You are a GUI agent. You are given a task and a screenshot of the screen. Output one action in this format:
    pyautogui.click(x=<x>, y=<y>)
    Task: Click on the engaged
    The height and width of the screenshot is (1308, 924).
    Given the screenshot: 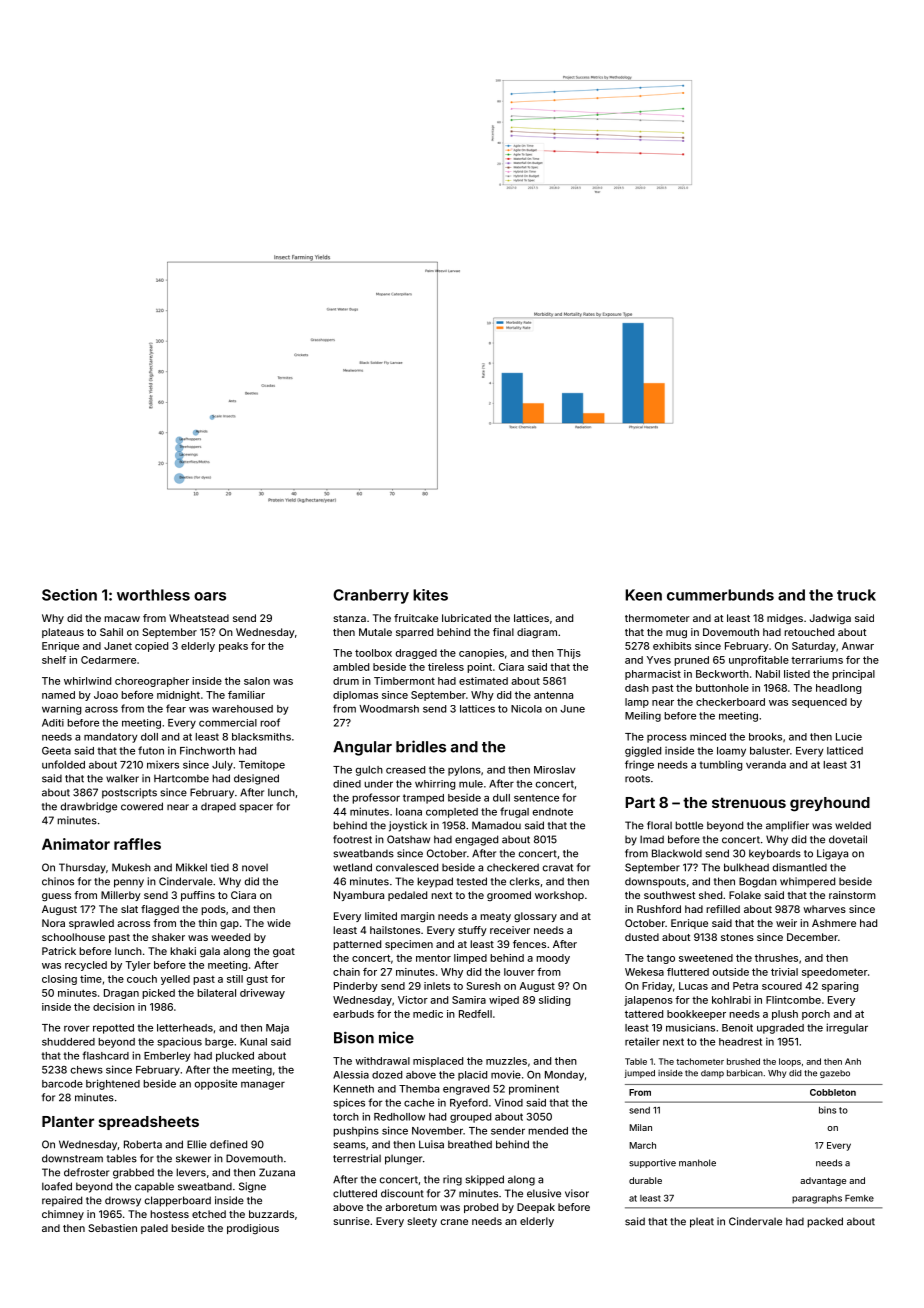 What is the action you would take?
    pyautogui.click(x=476, y=840)
